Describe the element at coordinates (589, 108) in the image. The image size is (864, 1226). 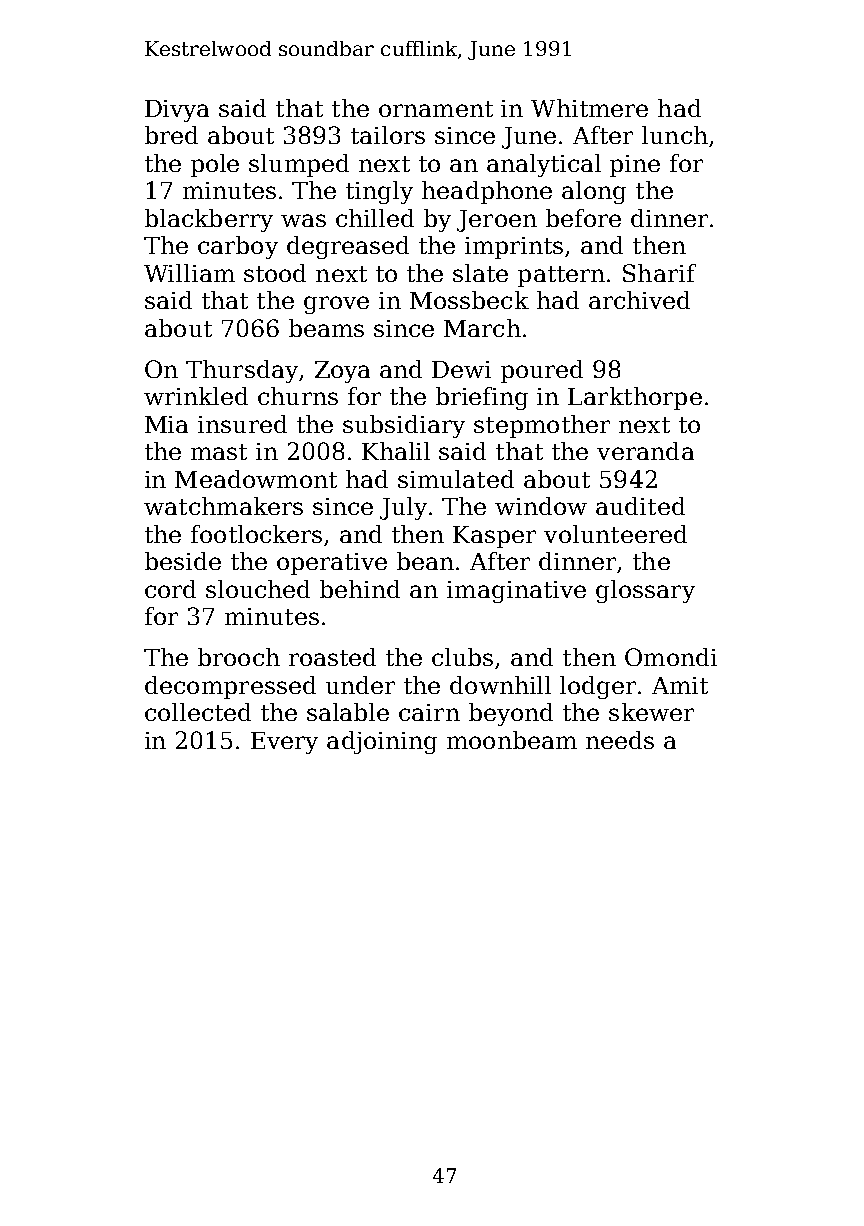
I see `Whitmere` at that location.
